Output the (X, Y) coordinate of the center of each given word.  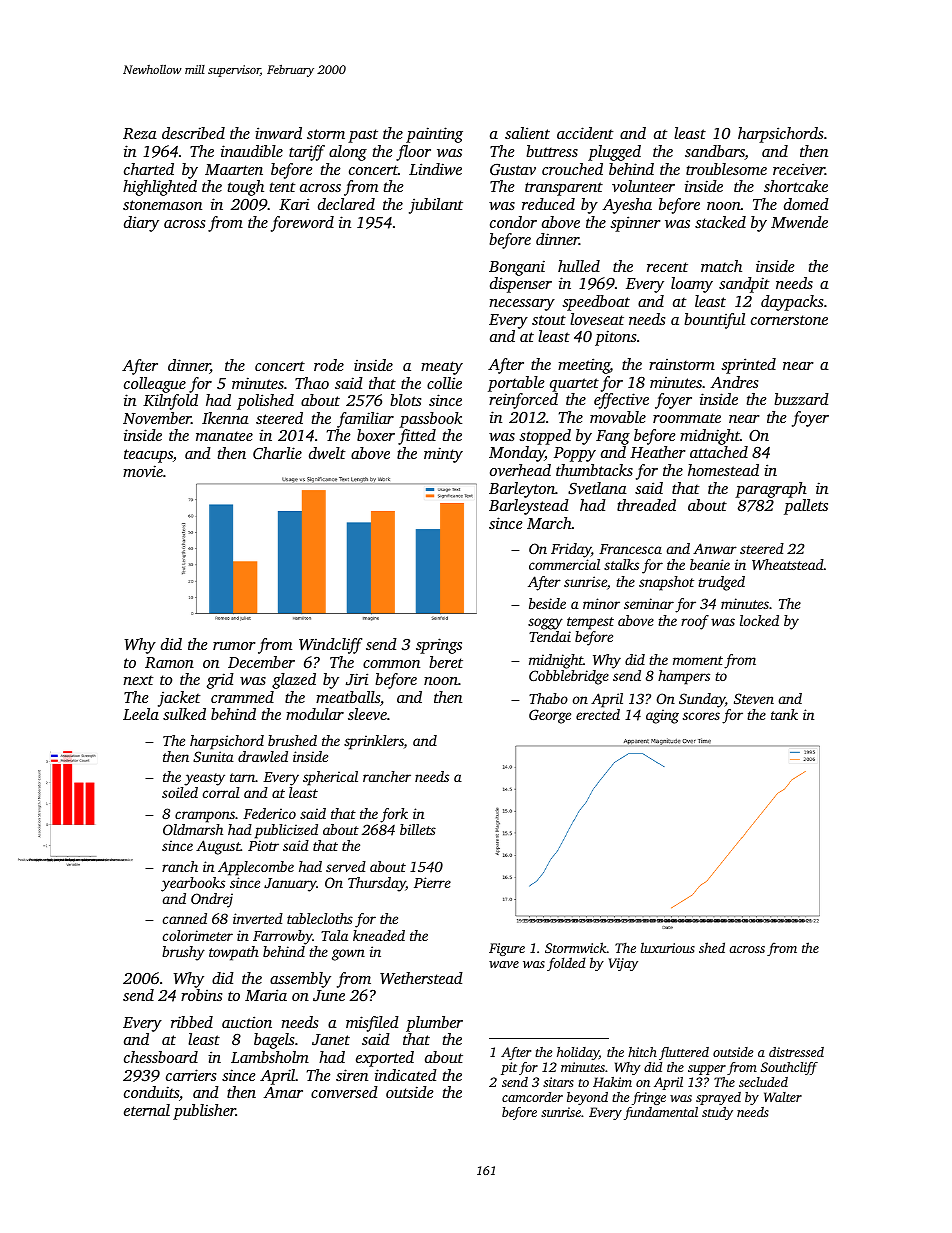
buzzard (801, 399)
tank (784, 714)
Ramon (169, 662)
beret (446, 662)
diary (141, 224)
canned (185, 918)
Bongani (517, 268)
